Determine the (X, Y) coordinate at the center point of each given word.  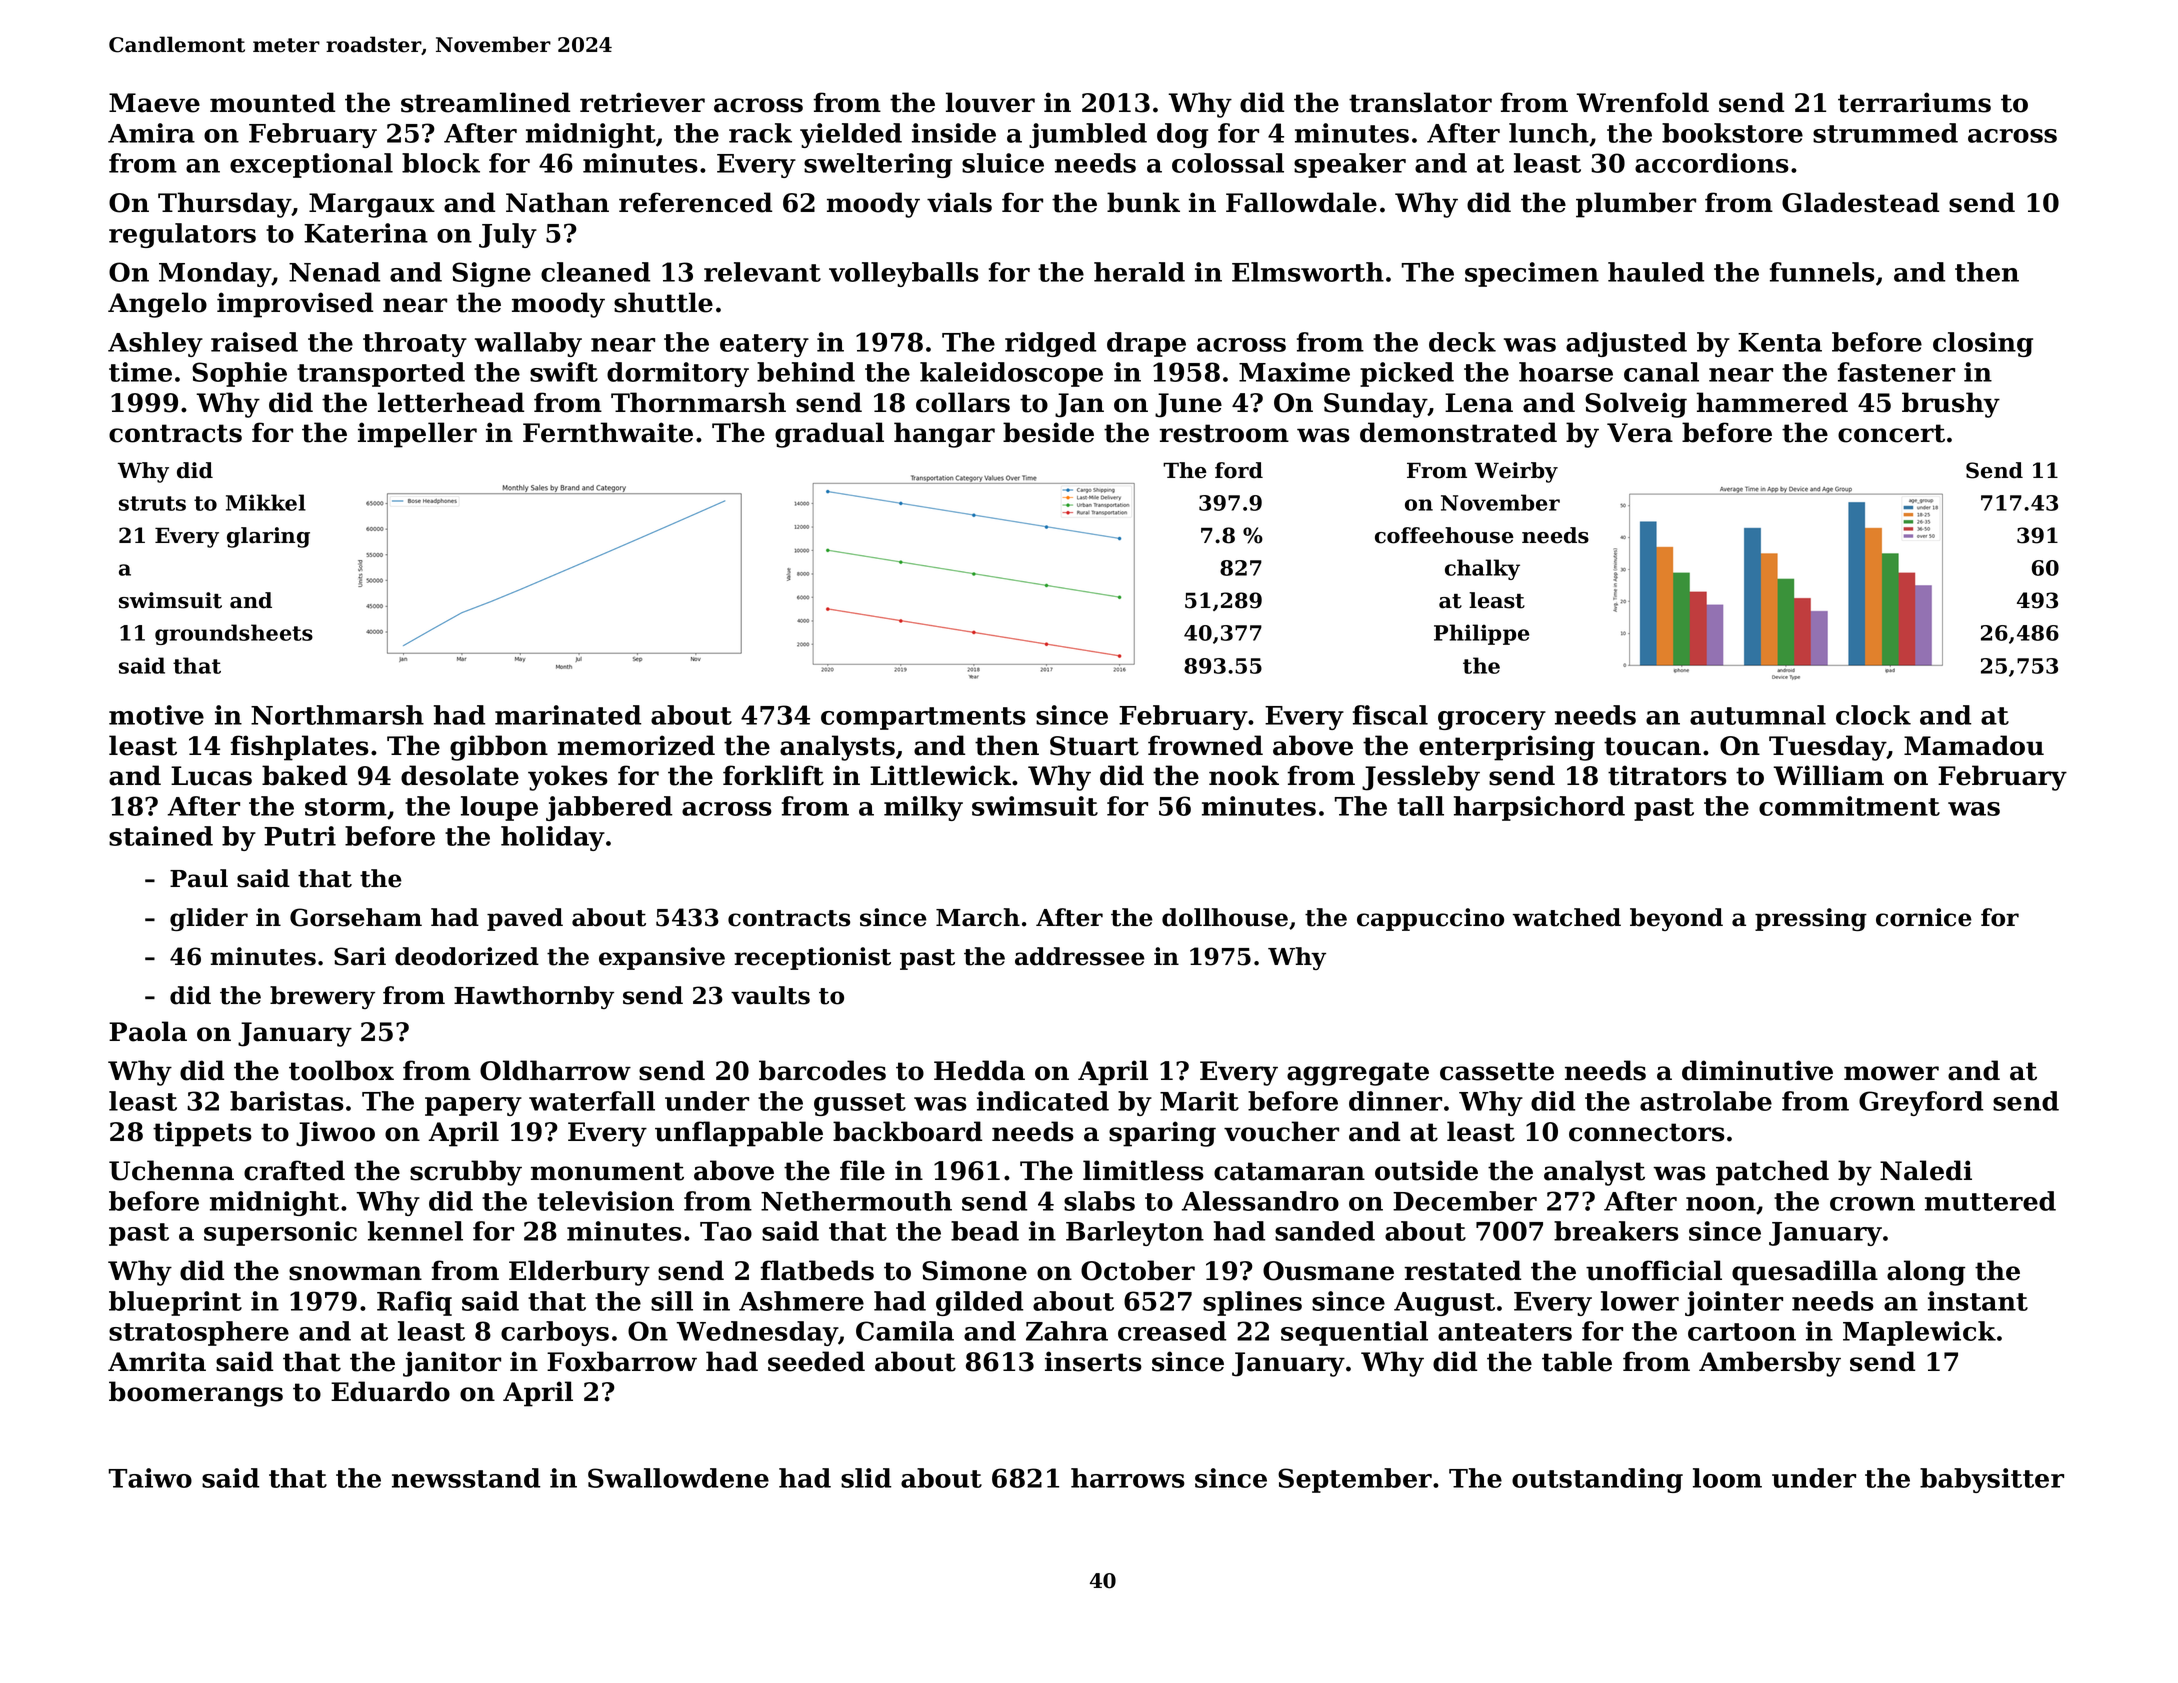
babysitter (1992, 1480)
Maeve (154, 103)
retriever (642, 102)
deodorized (467, 956)
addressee (1080, 956)
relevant (762, 272)
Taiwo (150, 1478)
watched (1567, 917)
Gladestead (1860, 202)
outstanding (1597, 1480)
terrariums (1914, 102)
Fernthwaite (608, 432)
